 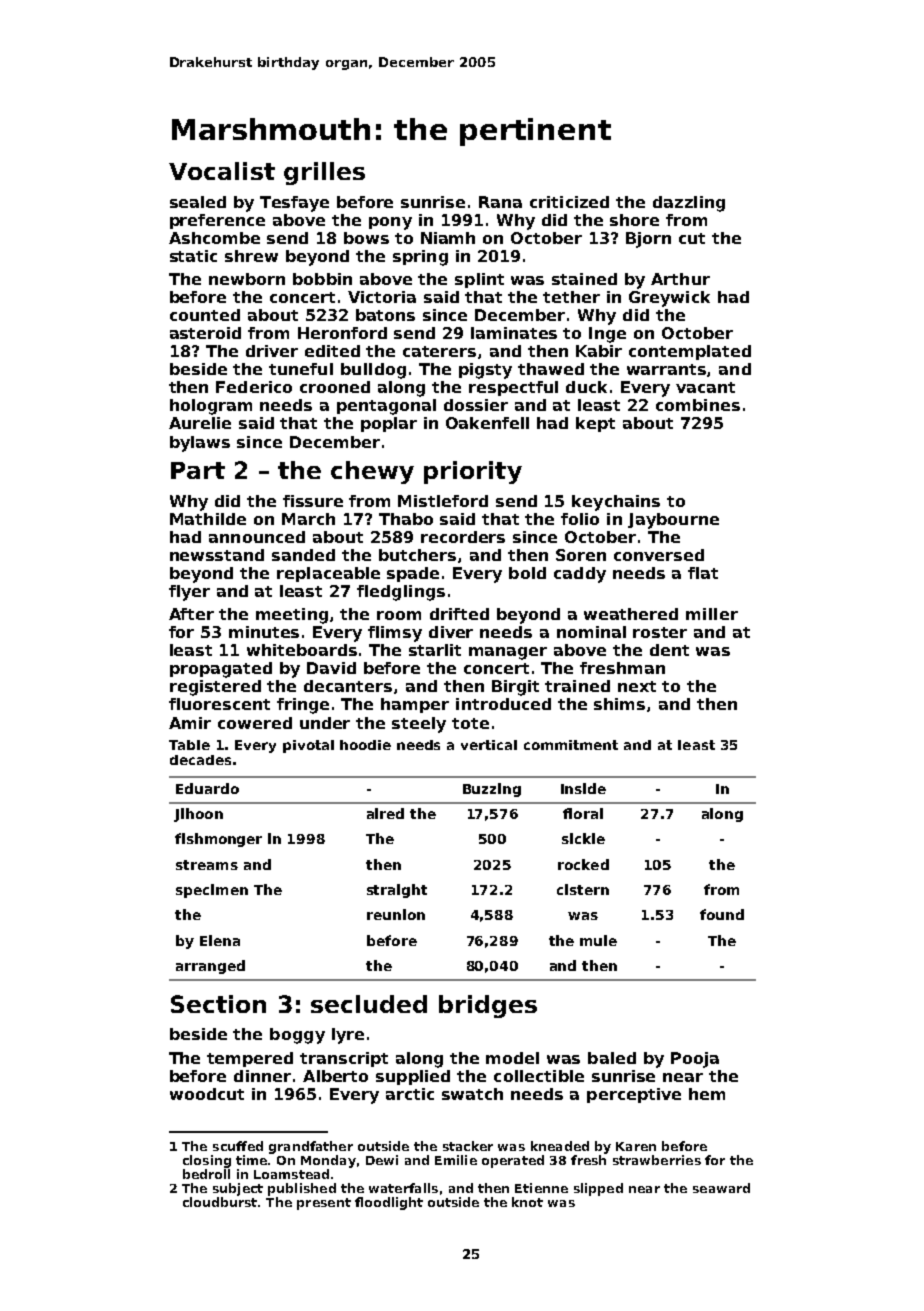 I want to click on recorders, so click(x=463, y=537).
